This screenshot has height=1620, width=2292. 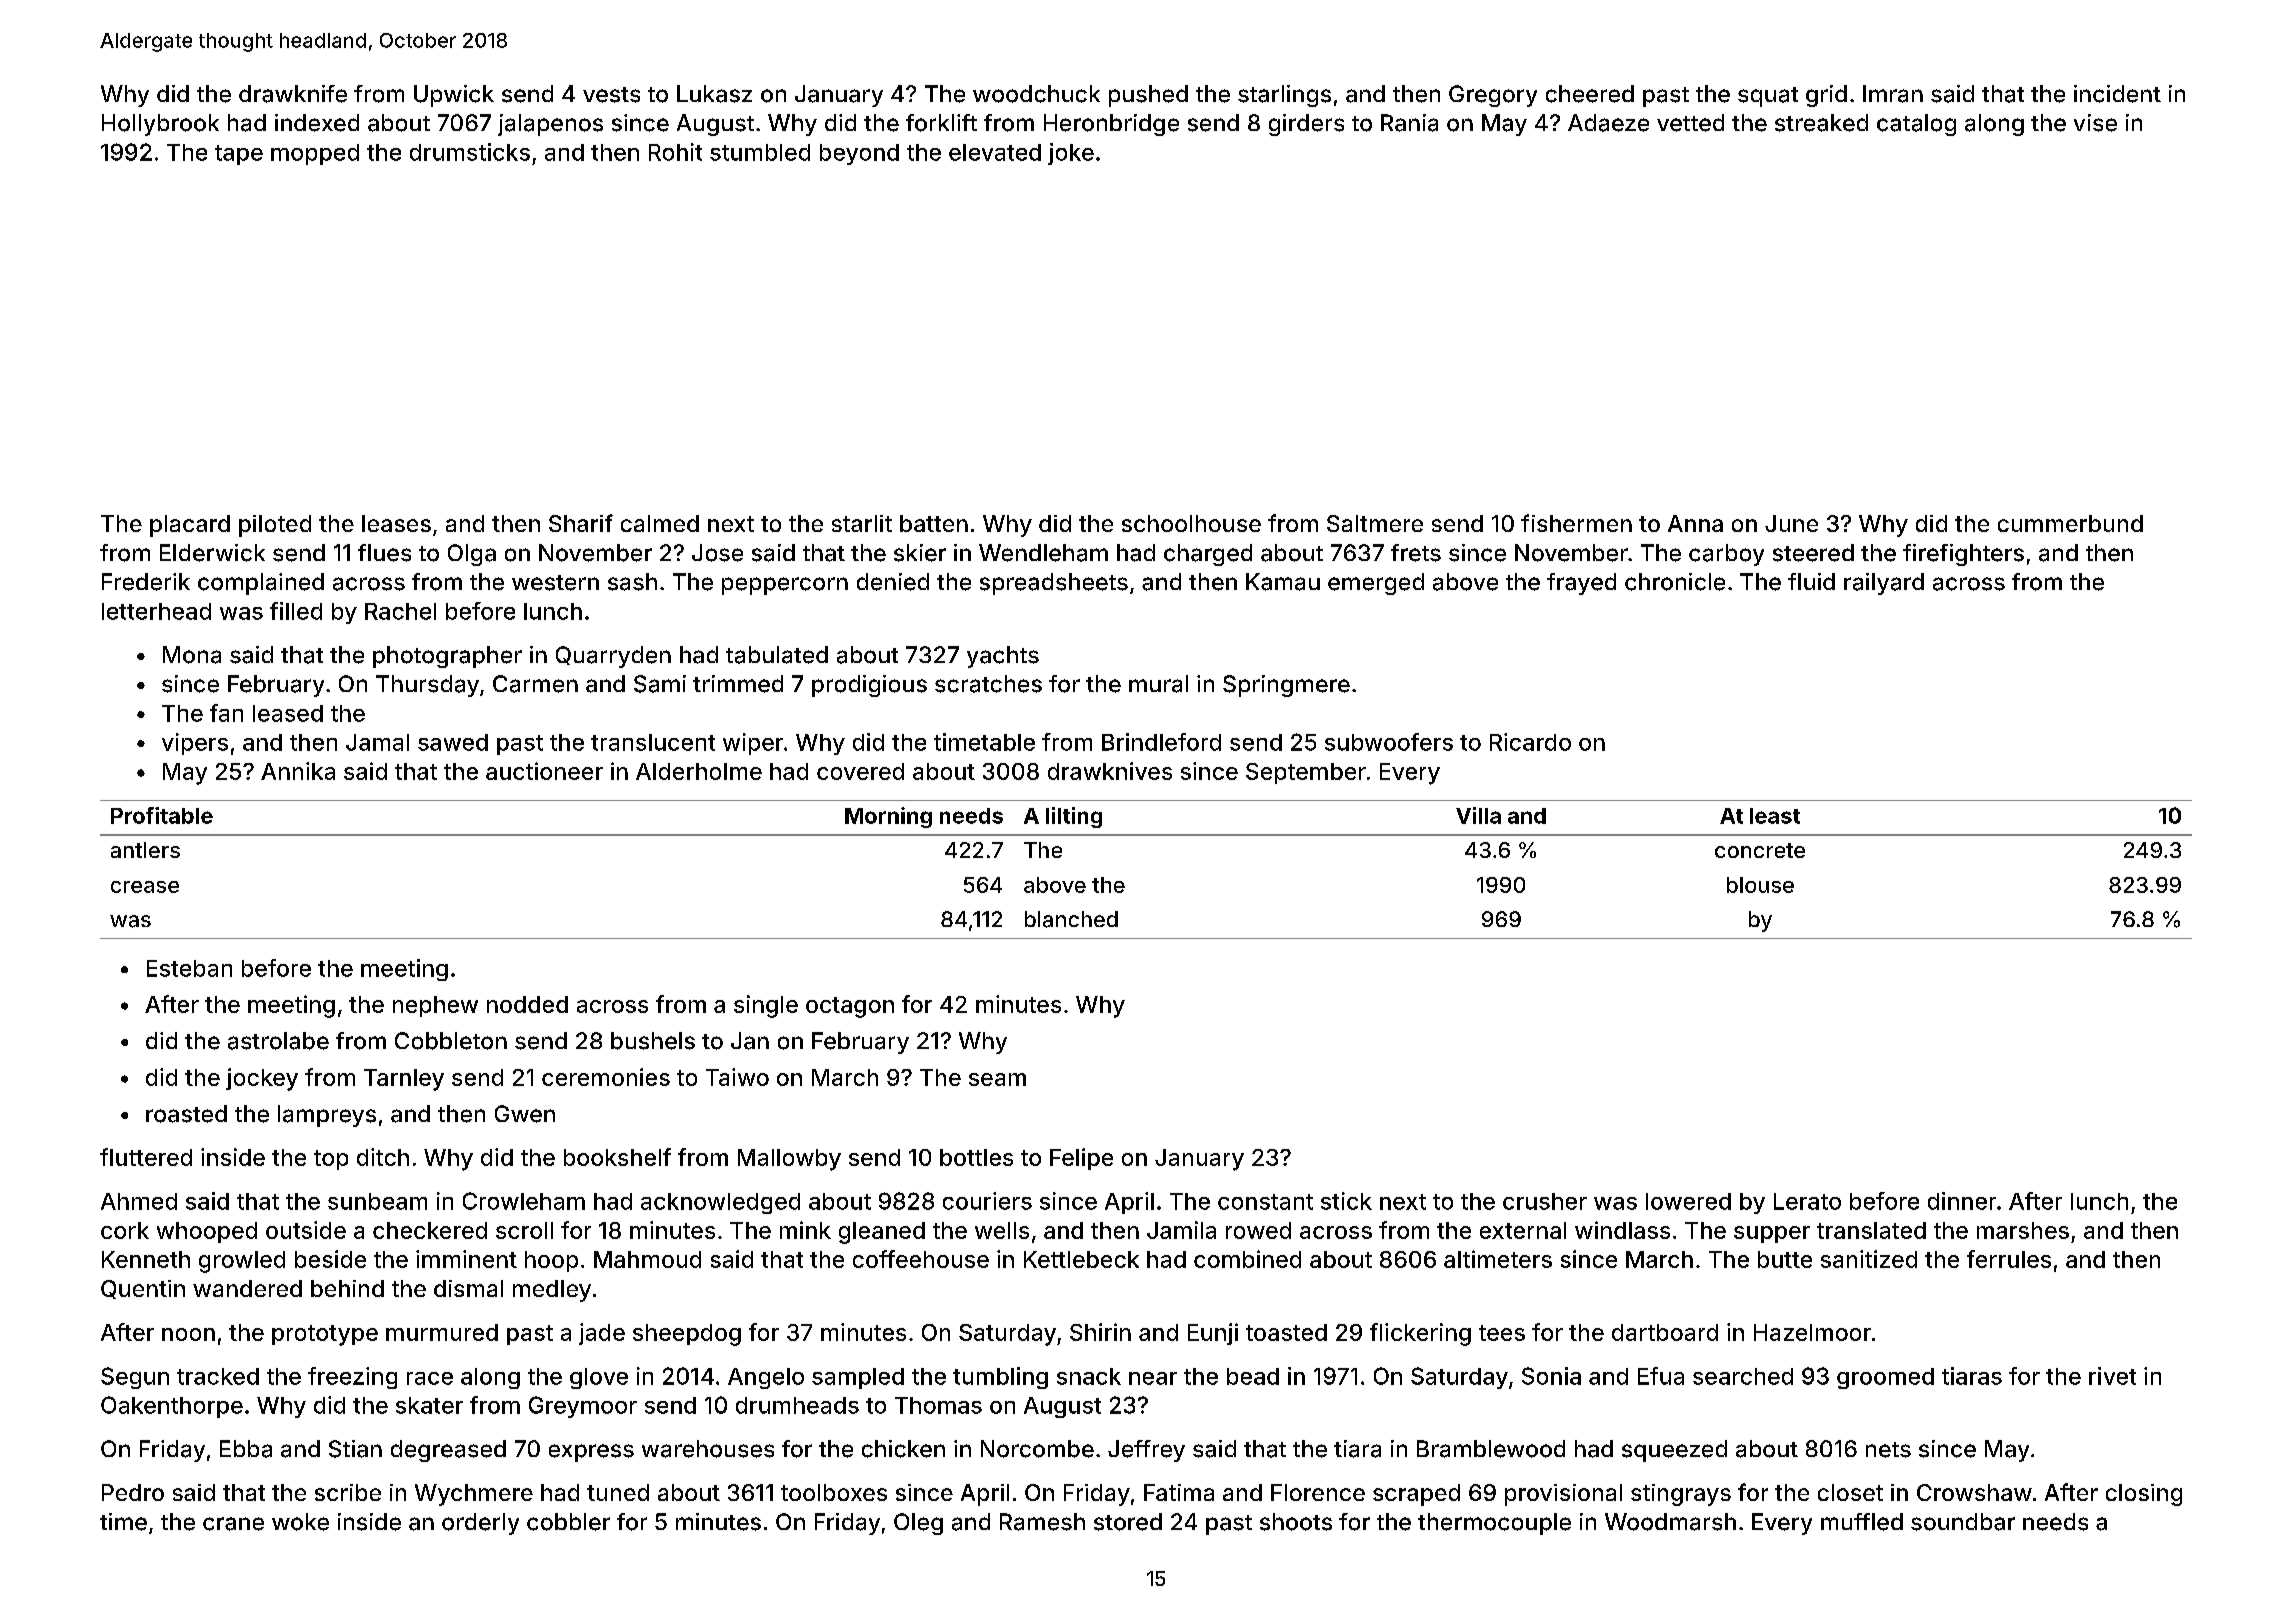 I want to click on wells, so click(x=1002, y=1230).
